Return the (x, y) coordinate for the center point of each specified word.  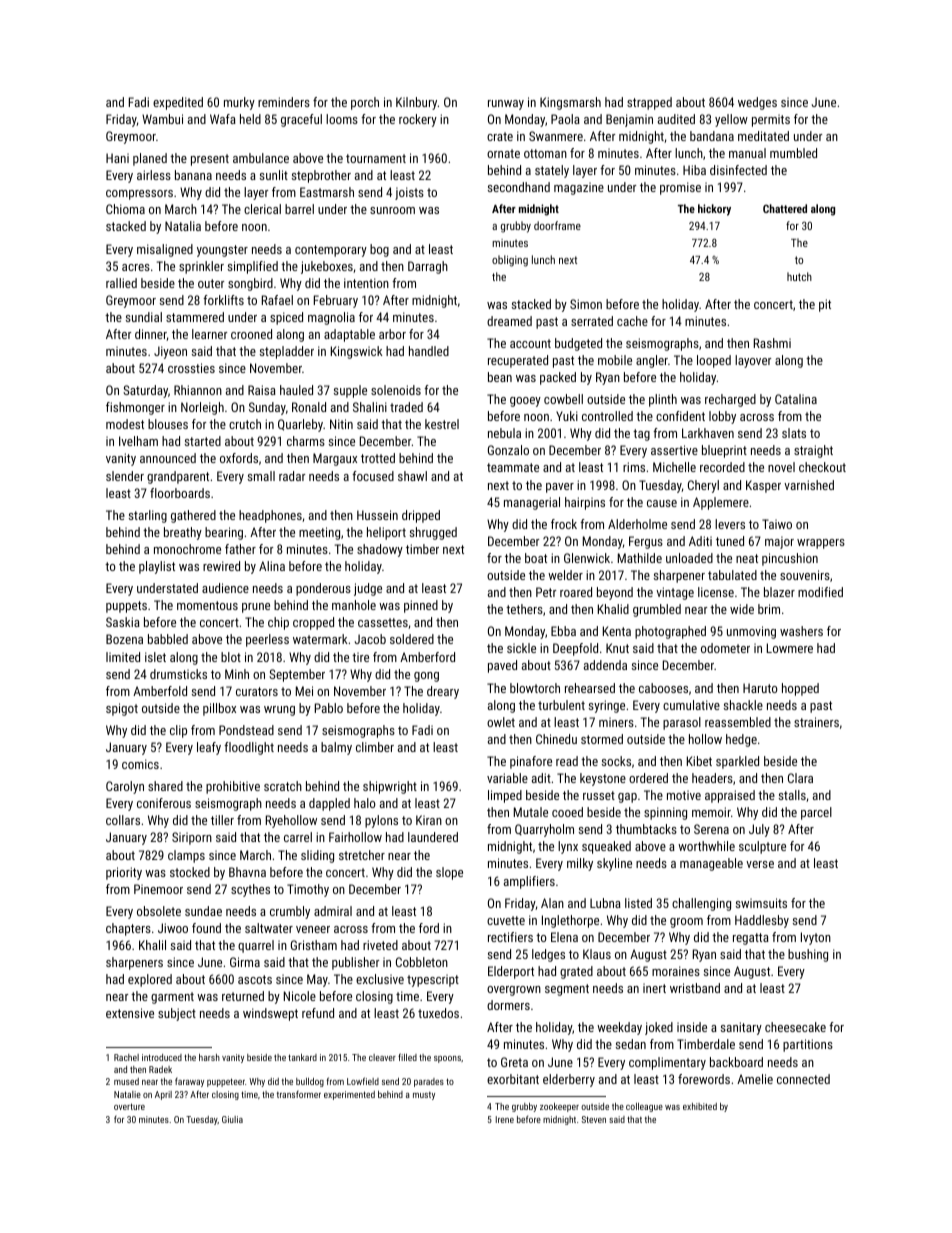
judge (368, 589)
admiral (333, 911)
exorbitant (513, 1079)
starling (148, 516)
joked (659, 1028)
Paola (565, 119)
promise (680, 188)
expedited (178, 103)
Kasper (763, 486)
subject (177, 1014)
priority (124, 873)
